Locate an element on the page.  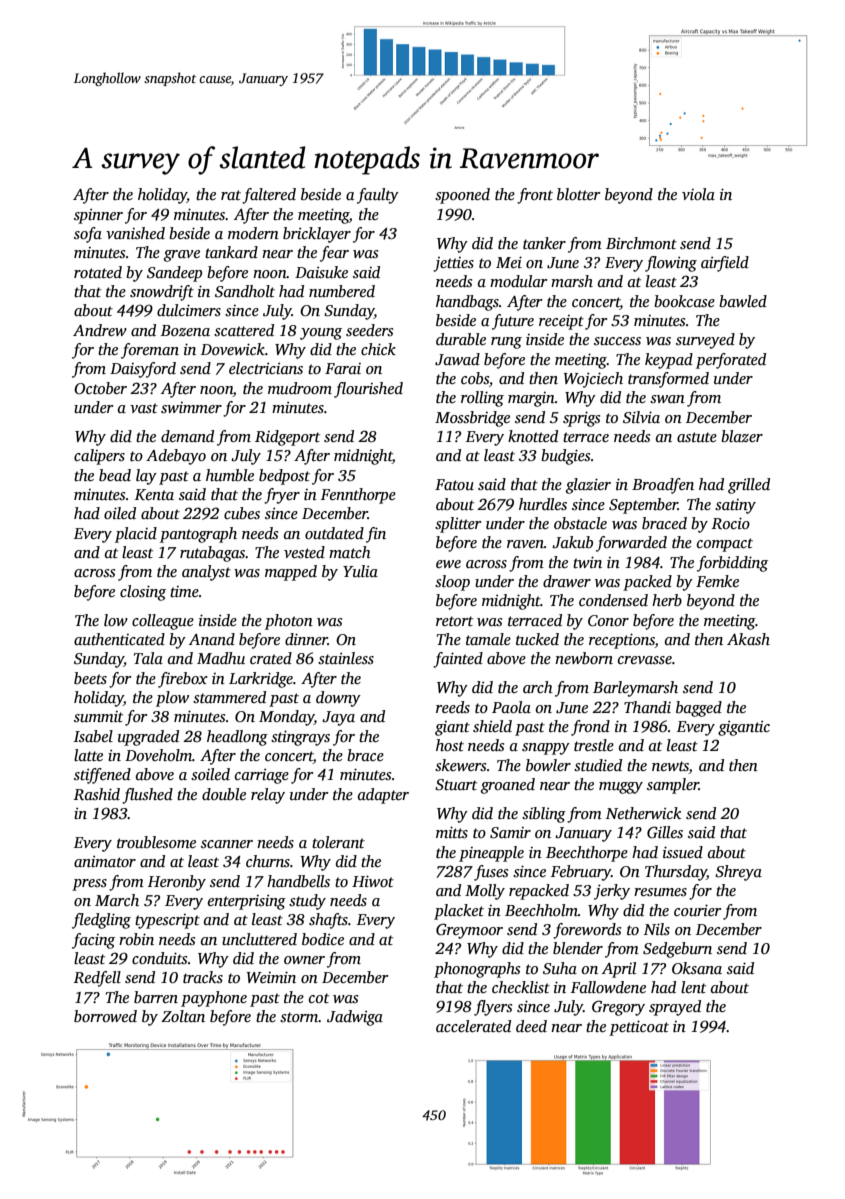
stainless is located at coordinates (346, 658).
